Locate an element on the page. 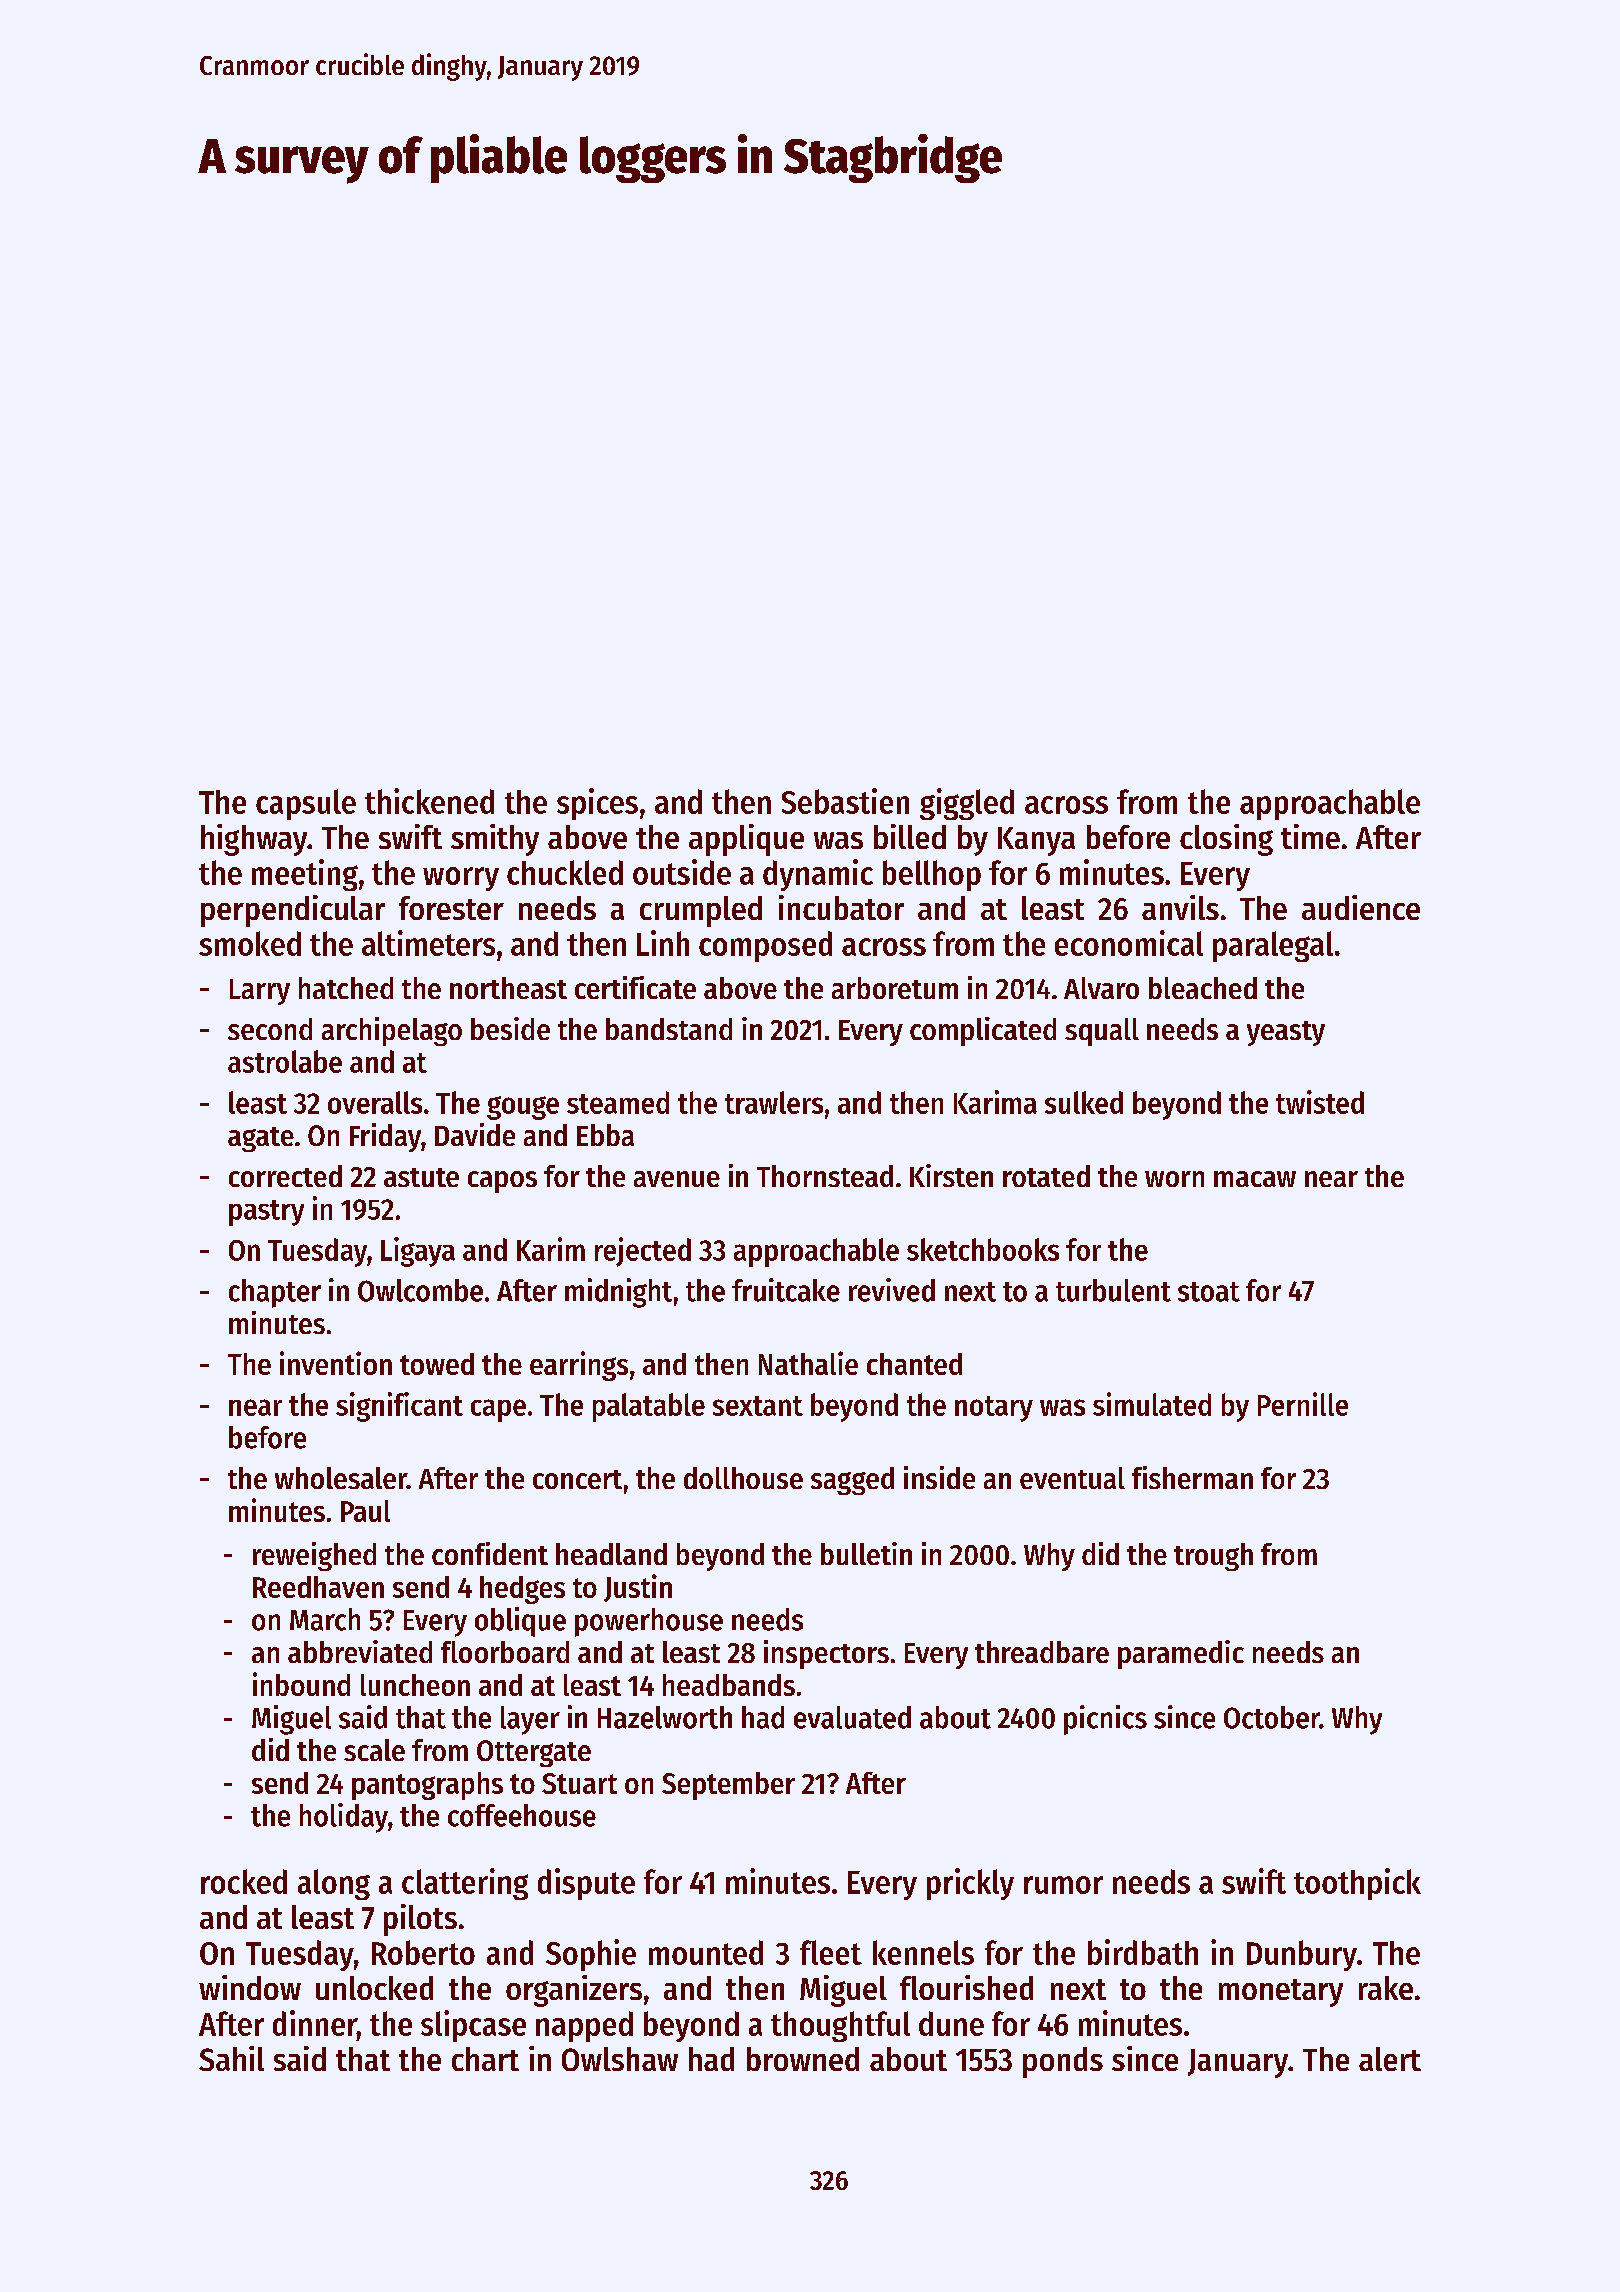 This page has width=1620, height=2292. Paul is located at coordinates (365, 1511).
